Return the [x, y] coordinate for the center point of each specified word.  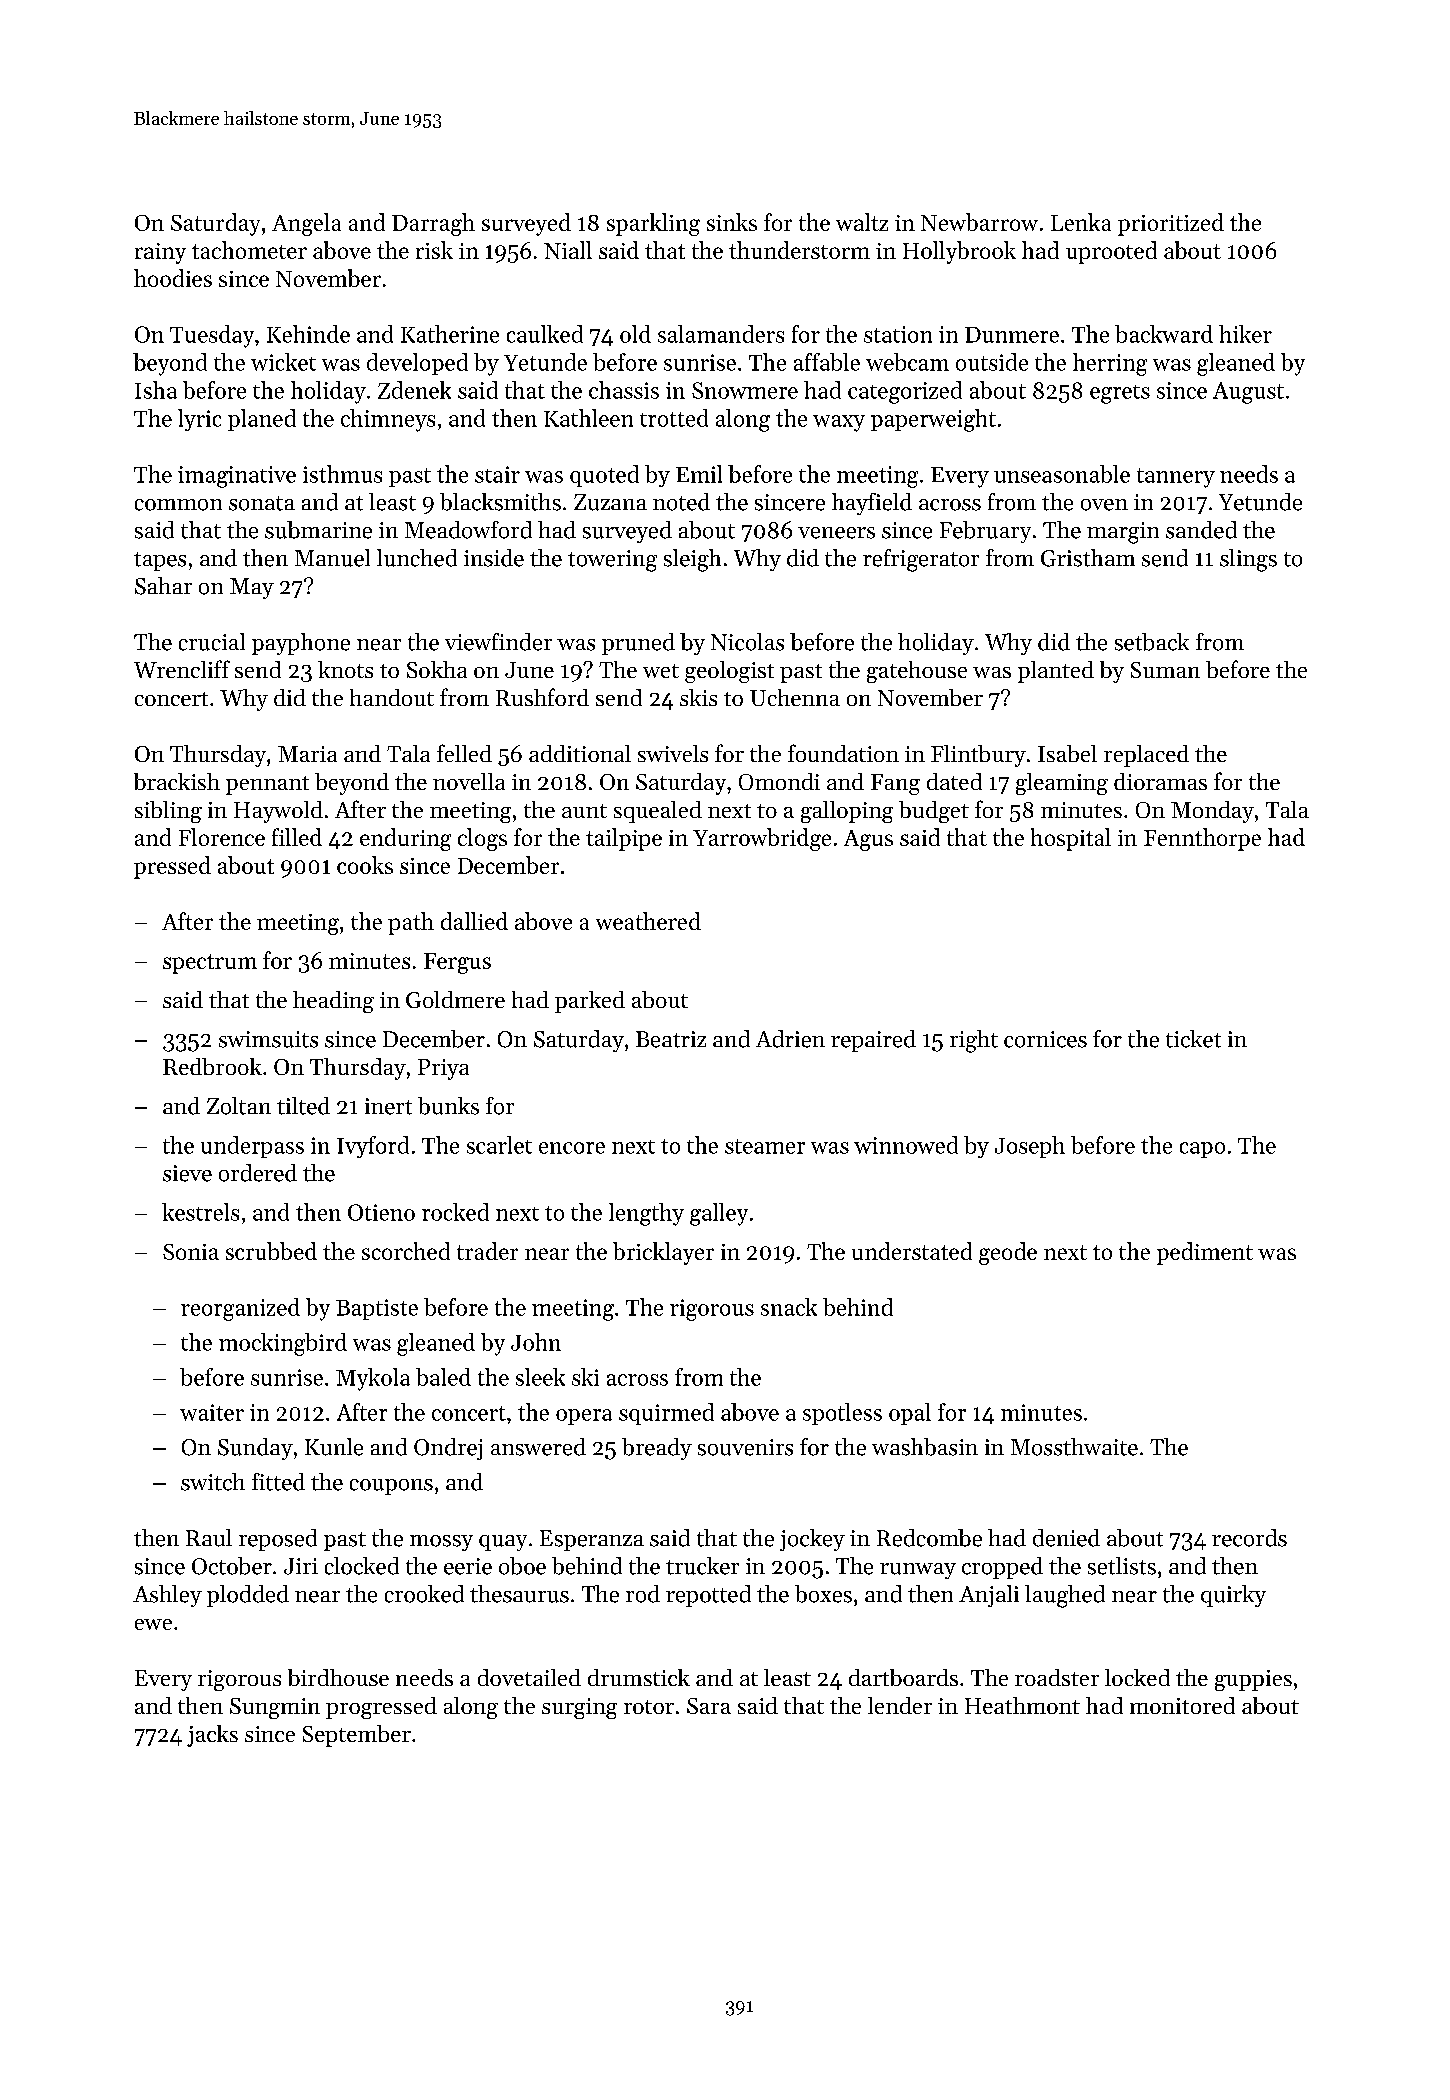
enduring [405, 839]
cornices [1045, 1039]
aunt [584, 811]
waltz [862, 222]
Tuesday [212, 336]
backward [1164, 334]
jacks [212, 1736]
